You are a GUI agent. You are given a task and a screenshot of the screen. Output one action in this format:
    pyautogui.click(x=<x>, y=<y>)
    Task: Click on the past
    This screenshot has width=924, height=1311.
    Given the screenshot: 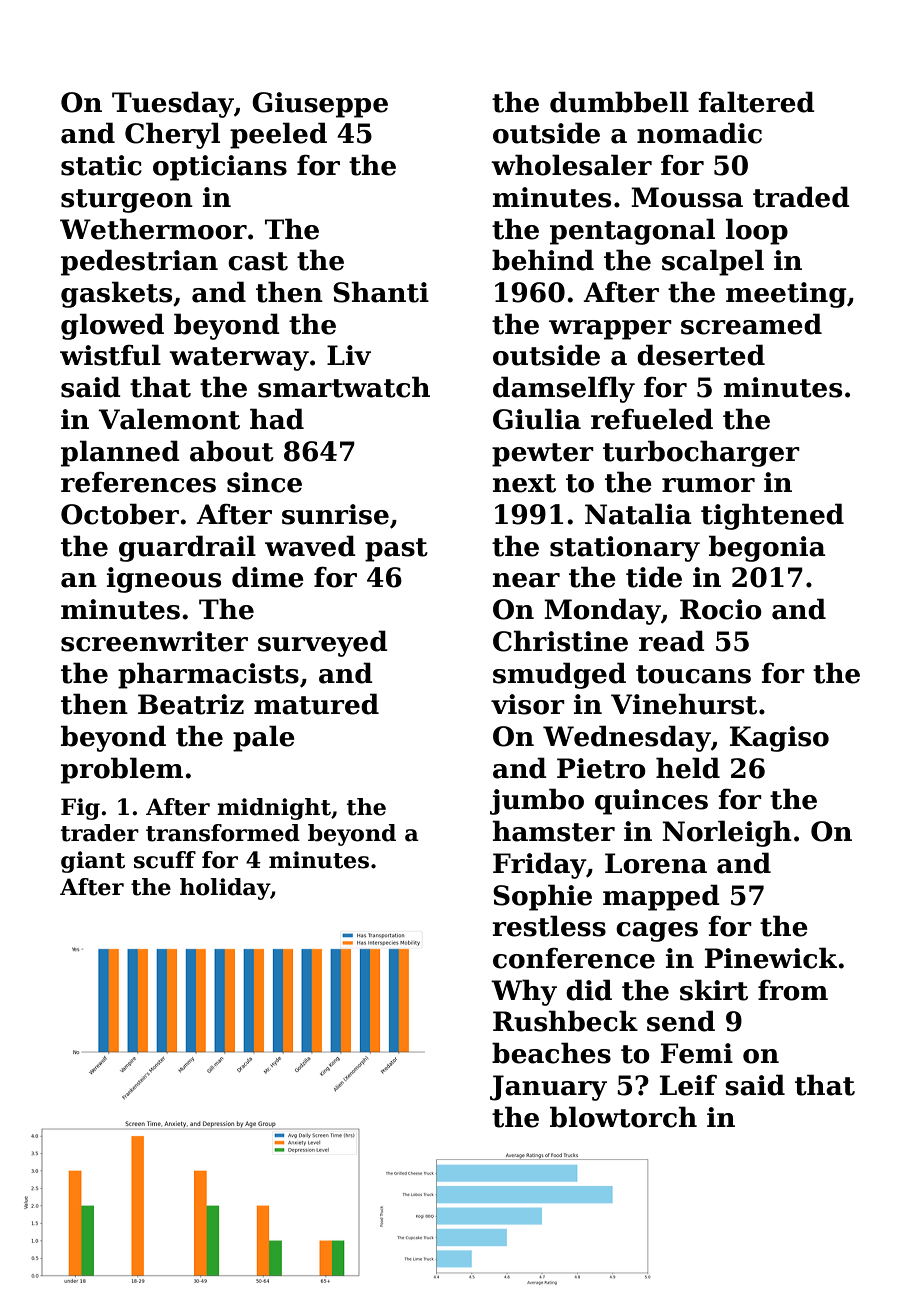 What is the action you would take?
    pyautogui.click(x=396, y=550)
